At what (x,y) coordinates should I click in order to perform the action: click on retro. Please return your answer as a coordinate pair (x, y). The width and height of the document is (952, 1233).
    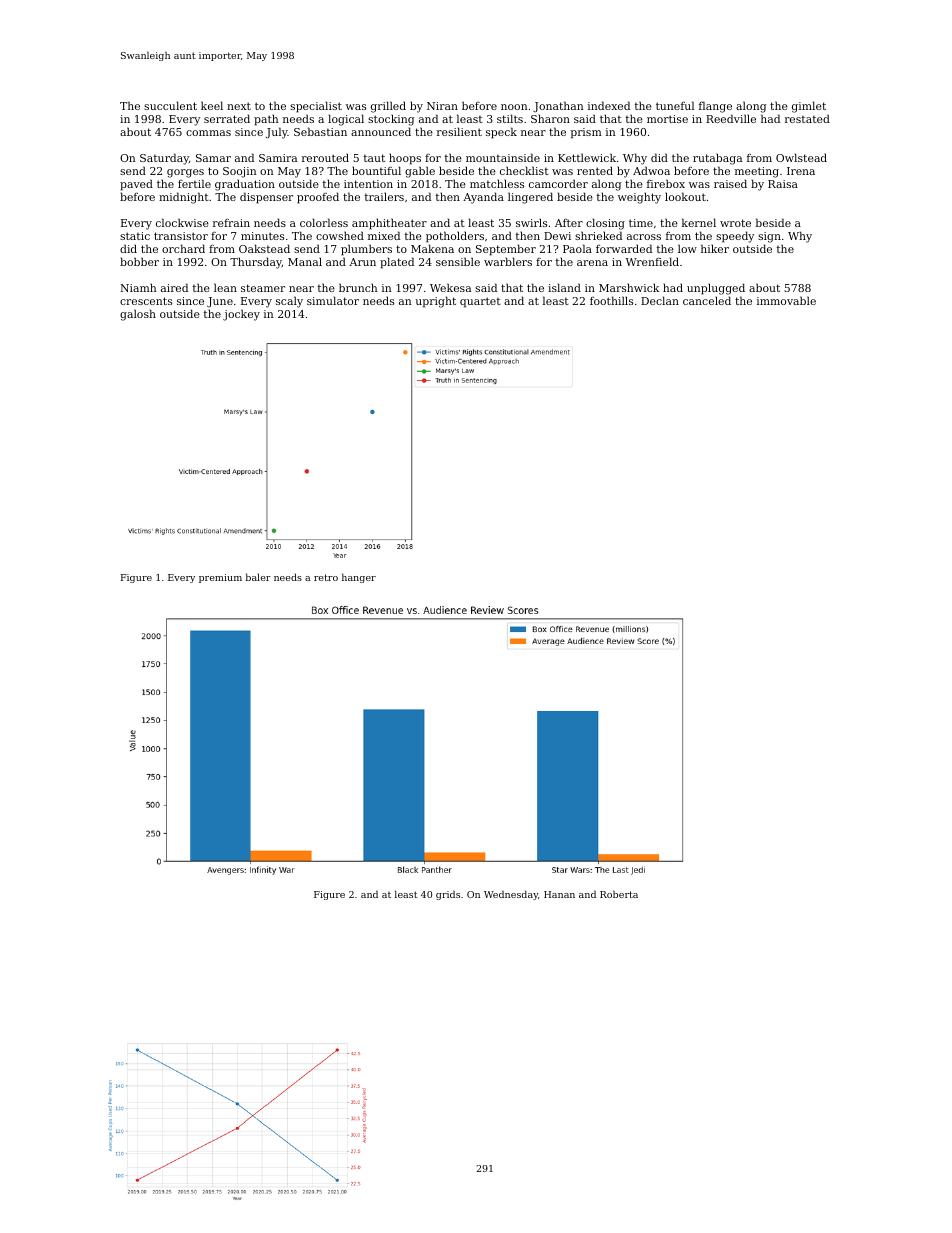
    Looking at the image, I should click on (326, 577).
